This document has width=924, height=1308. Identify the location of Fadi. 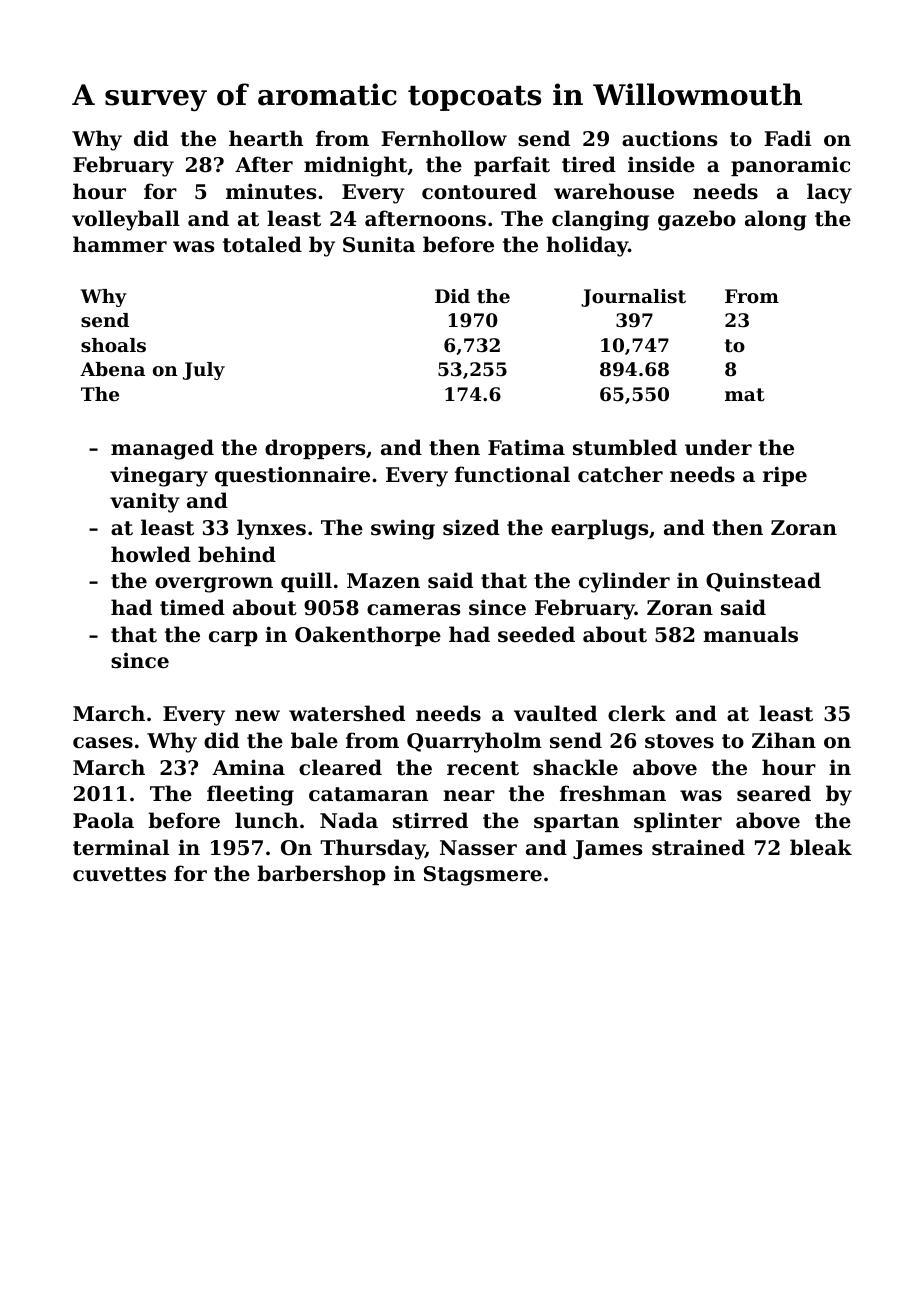
(787, 138).
